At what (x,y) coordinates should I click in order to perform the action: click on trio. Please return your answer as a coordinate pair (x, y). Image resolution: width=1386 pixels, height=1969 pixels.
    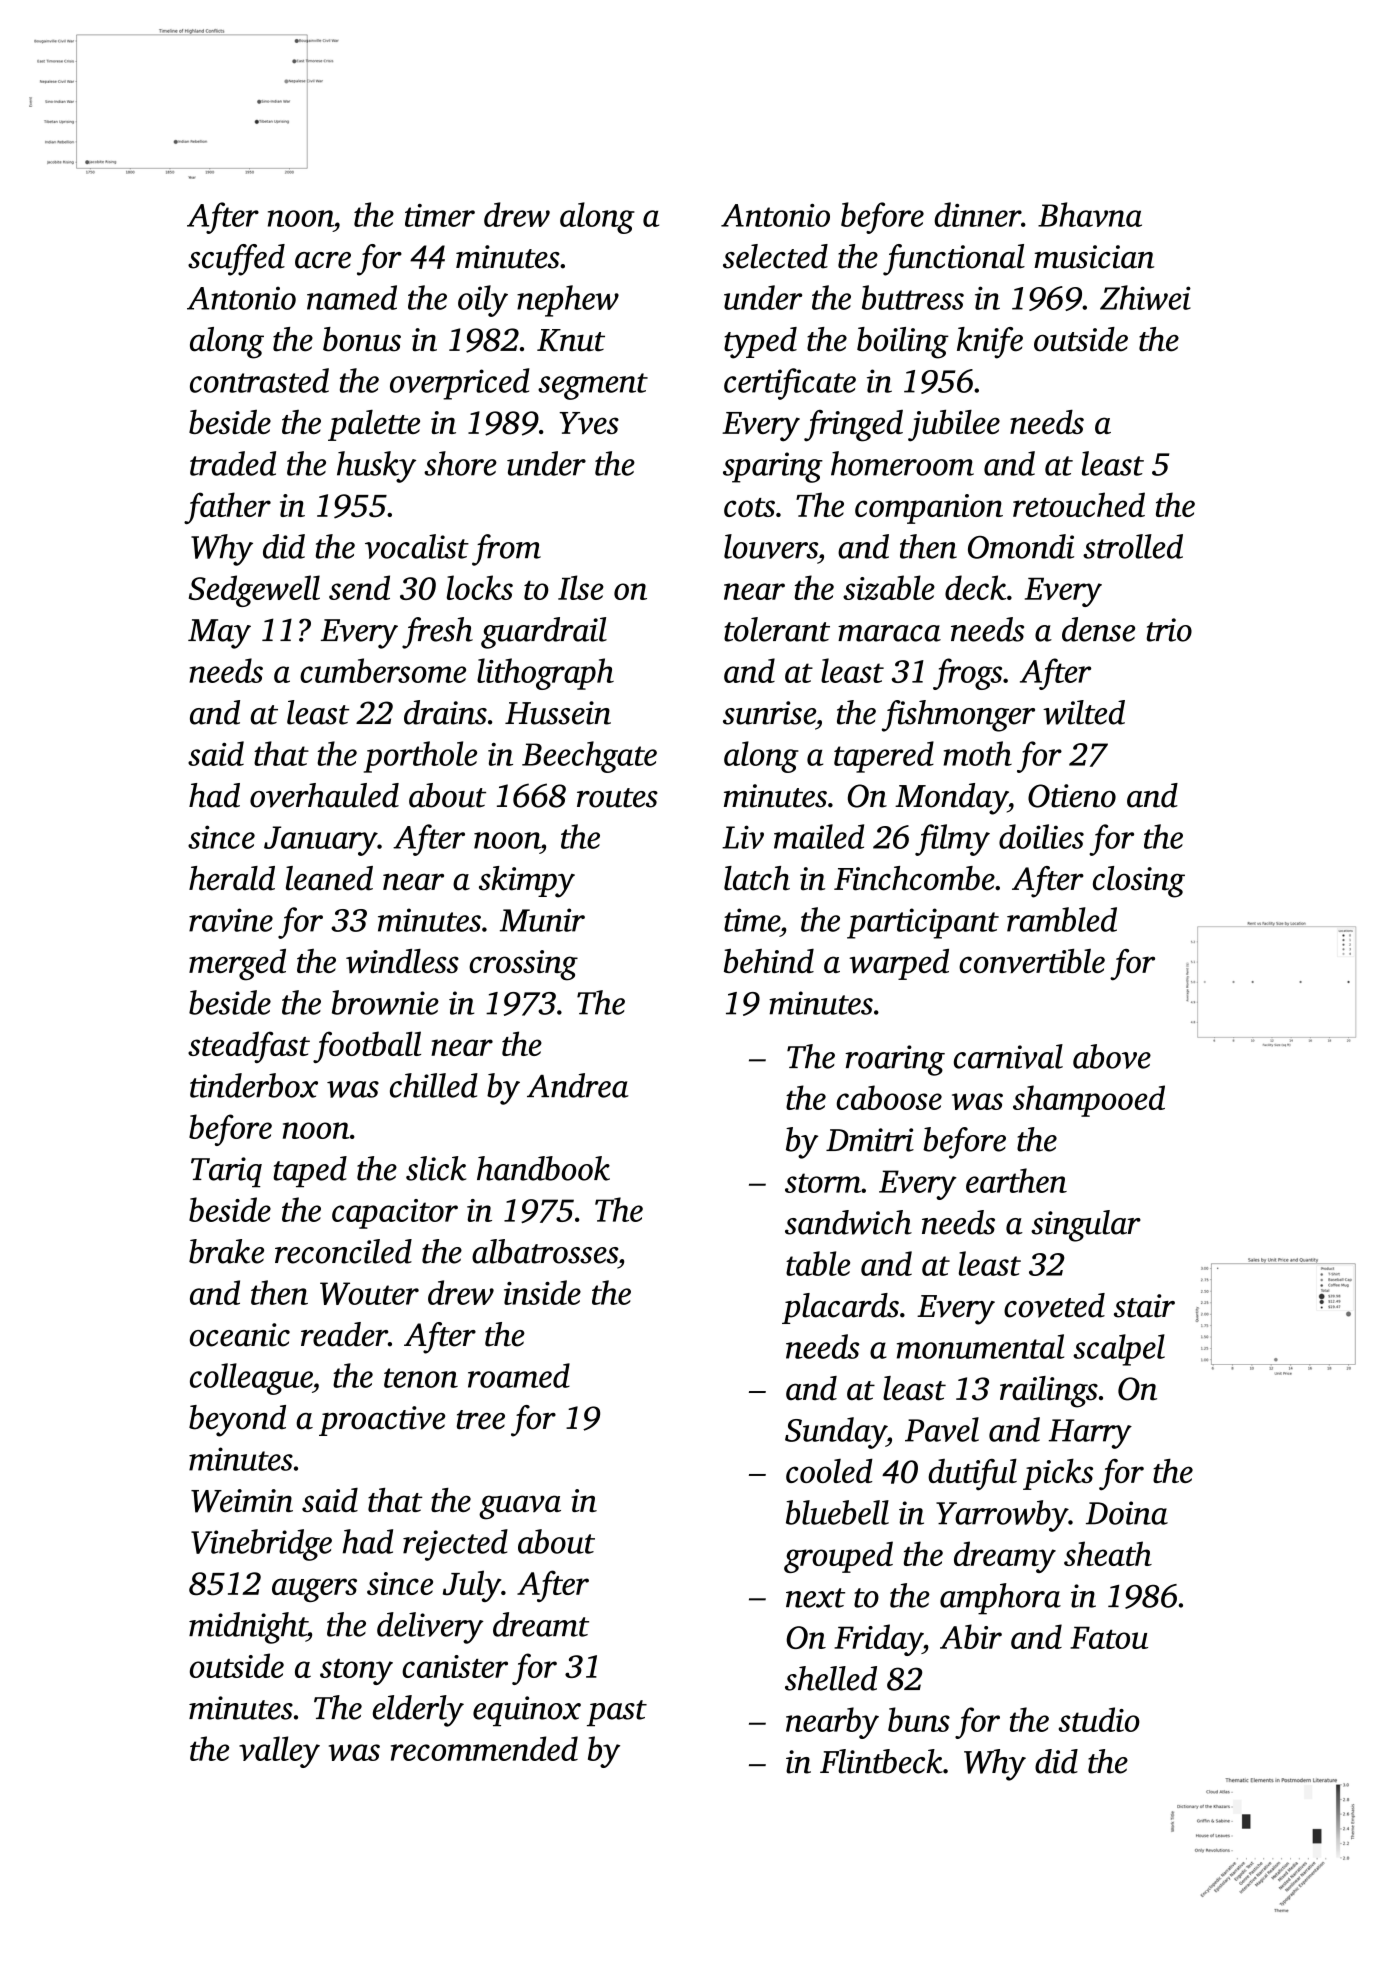
    Looking at the image, I should click on (1169, 630).
